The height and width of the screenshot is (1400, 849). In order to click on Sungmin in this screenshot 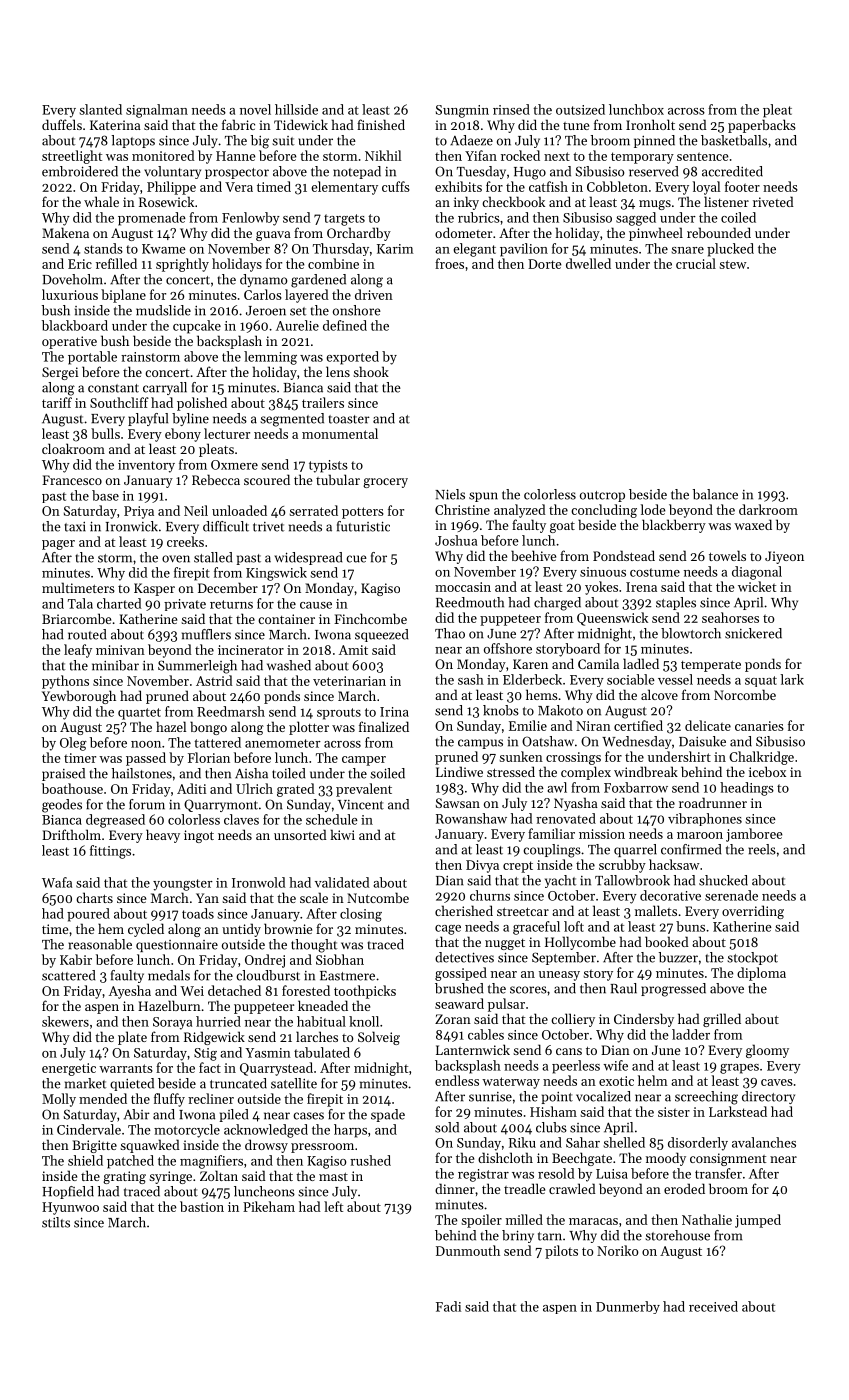, I will do `click(462, 111)`.
